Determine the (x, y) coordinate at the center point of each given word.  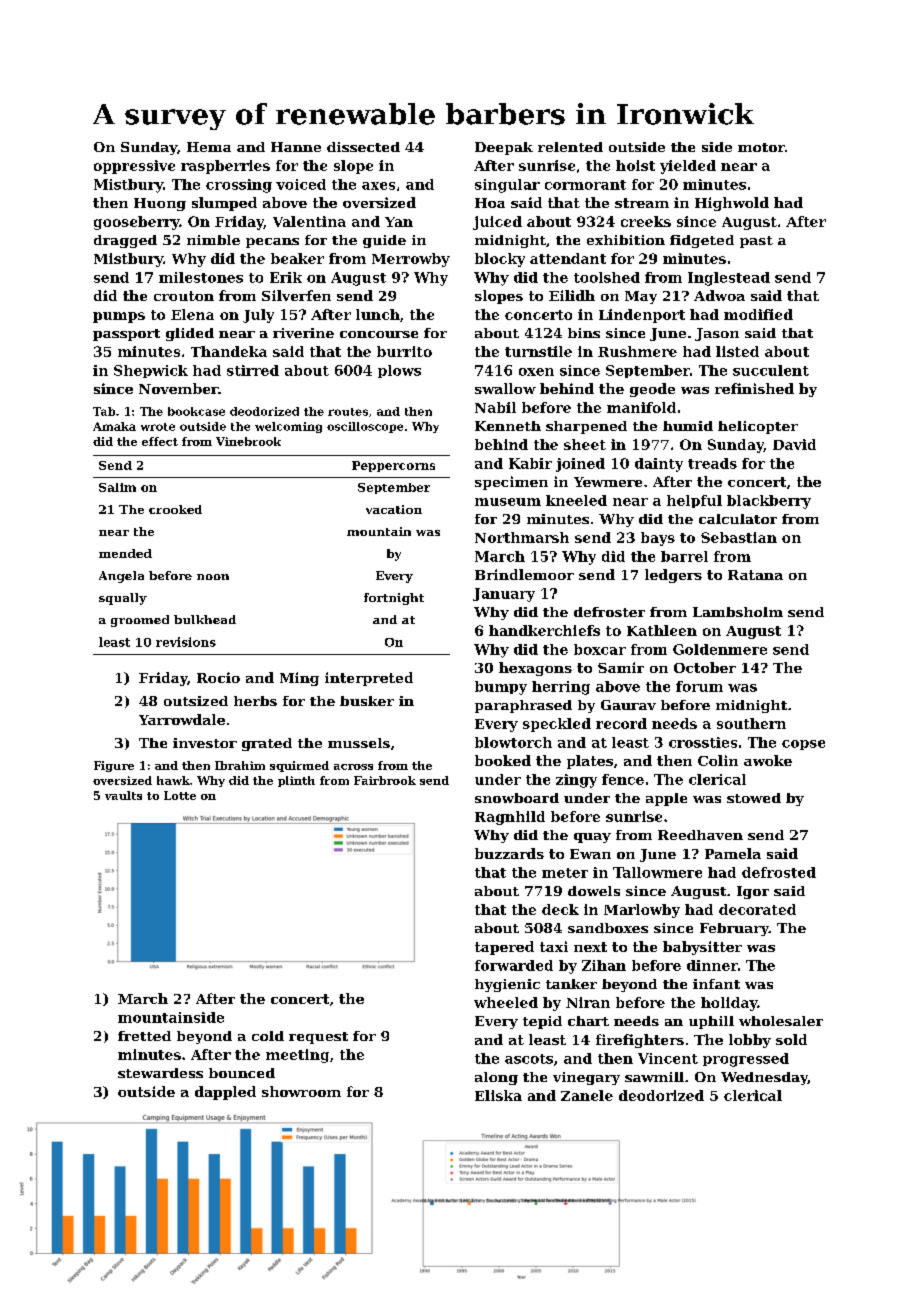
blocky (500, 260)
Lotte (180, 795)
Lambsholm (738, 612)
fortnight (394, 599)
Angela (121, 577)
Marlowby (642, 911)
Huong (160, 204)
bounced (242, 1073)
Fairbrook (385, 780)
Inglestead (729, 279)
